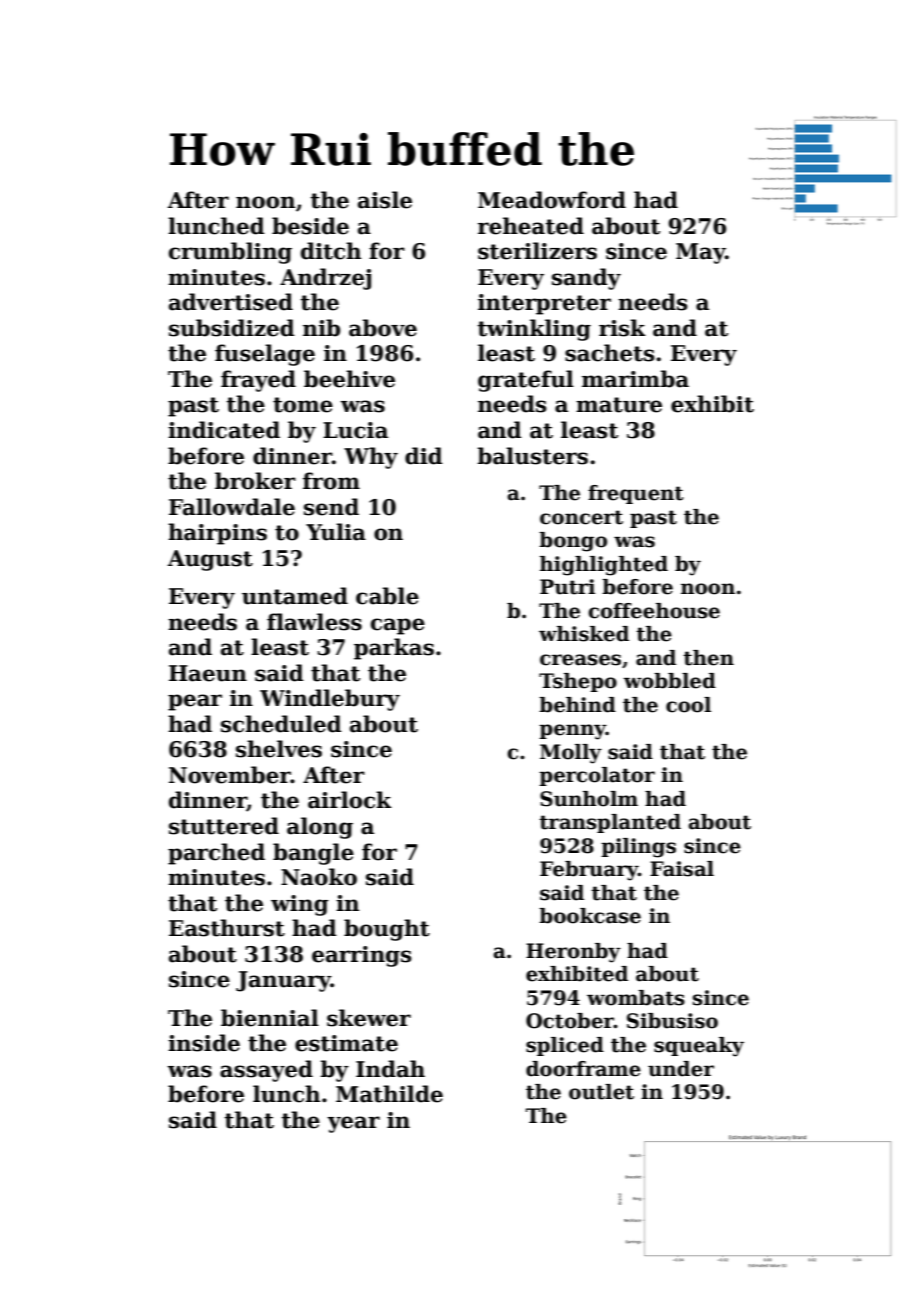  What do you see at coordinates (266, 1071) in the screenshot?
I see `assayed` at bounding box center [266, 1071].
